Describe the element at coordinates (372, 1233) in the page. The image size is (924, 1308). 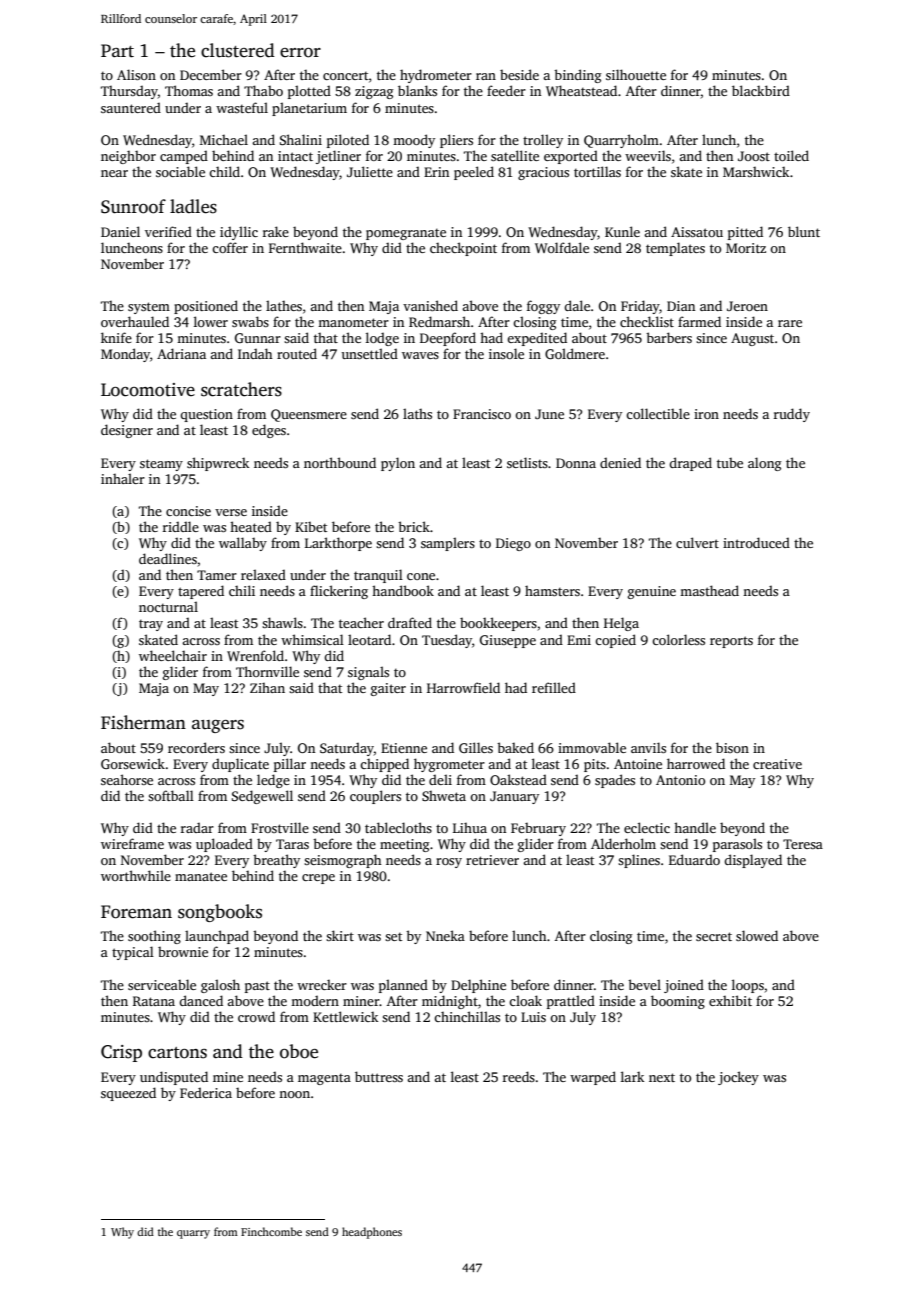
I see `headphones` at that location.
